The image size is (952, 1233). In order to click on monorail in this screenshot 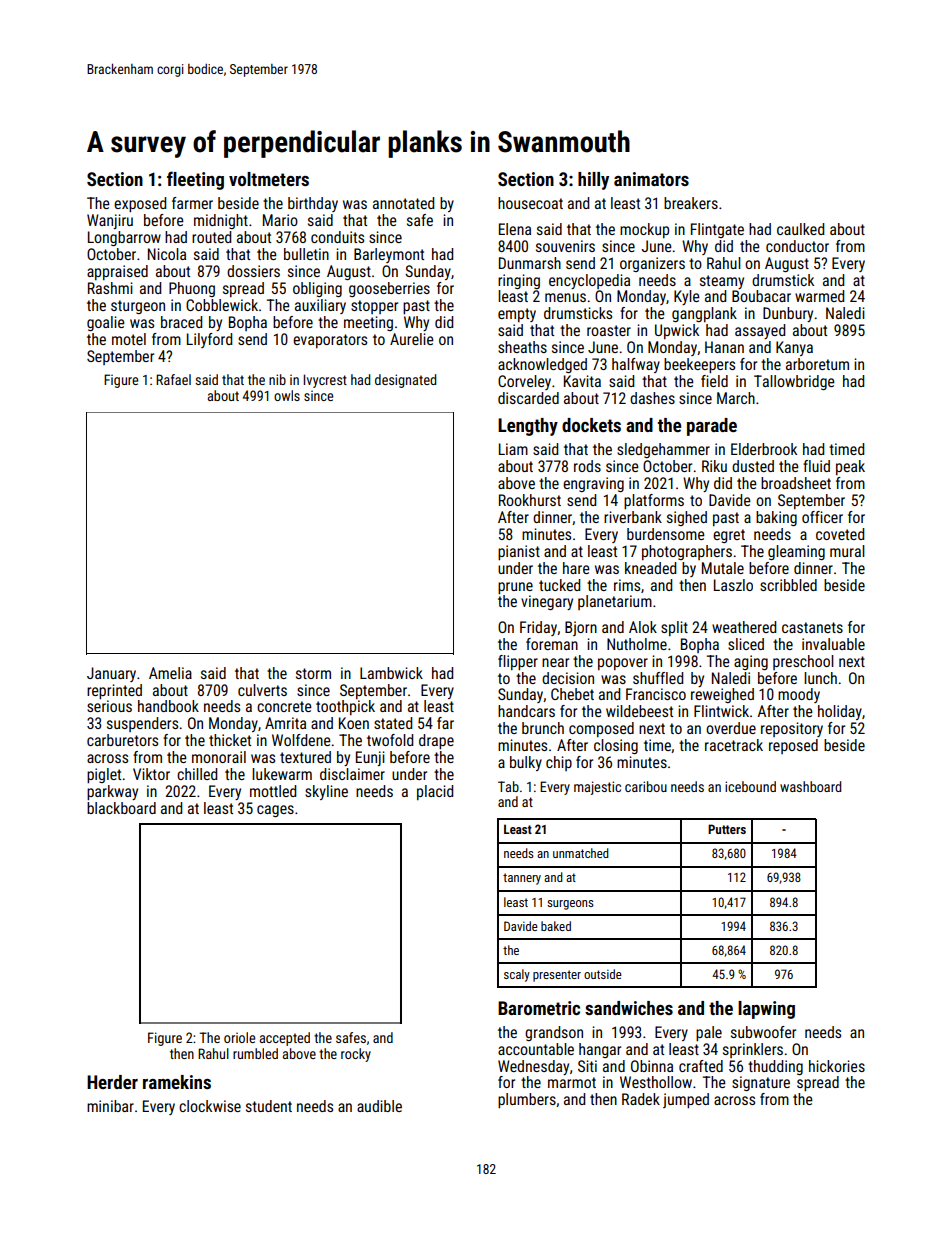, I will do `click(219, 757)`.
